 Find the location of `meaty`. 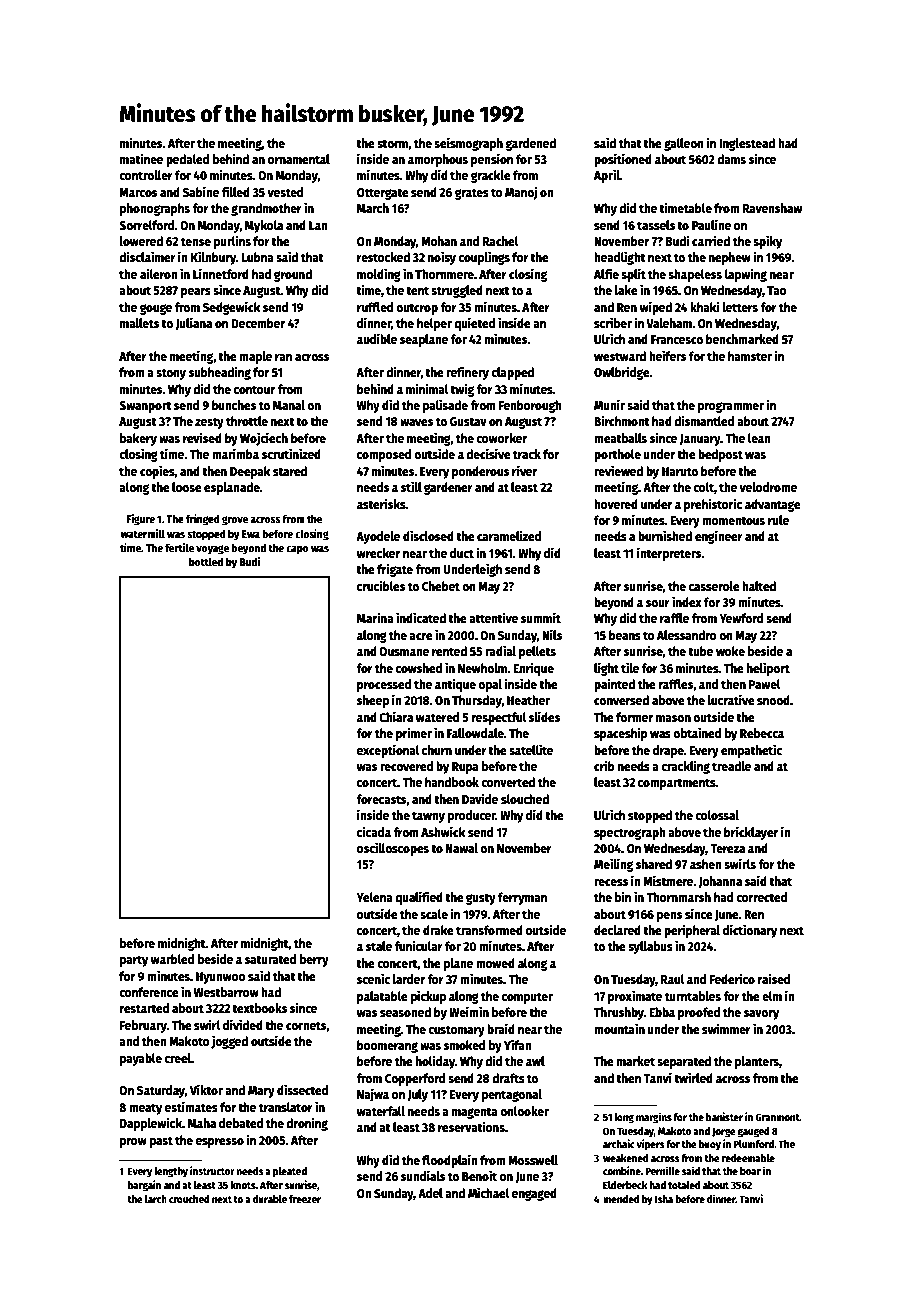

meaty is located at coordinates (145, 1109).
